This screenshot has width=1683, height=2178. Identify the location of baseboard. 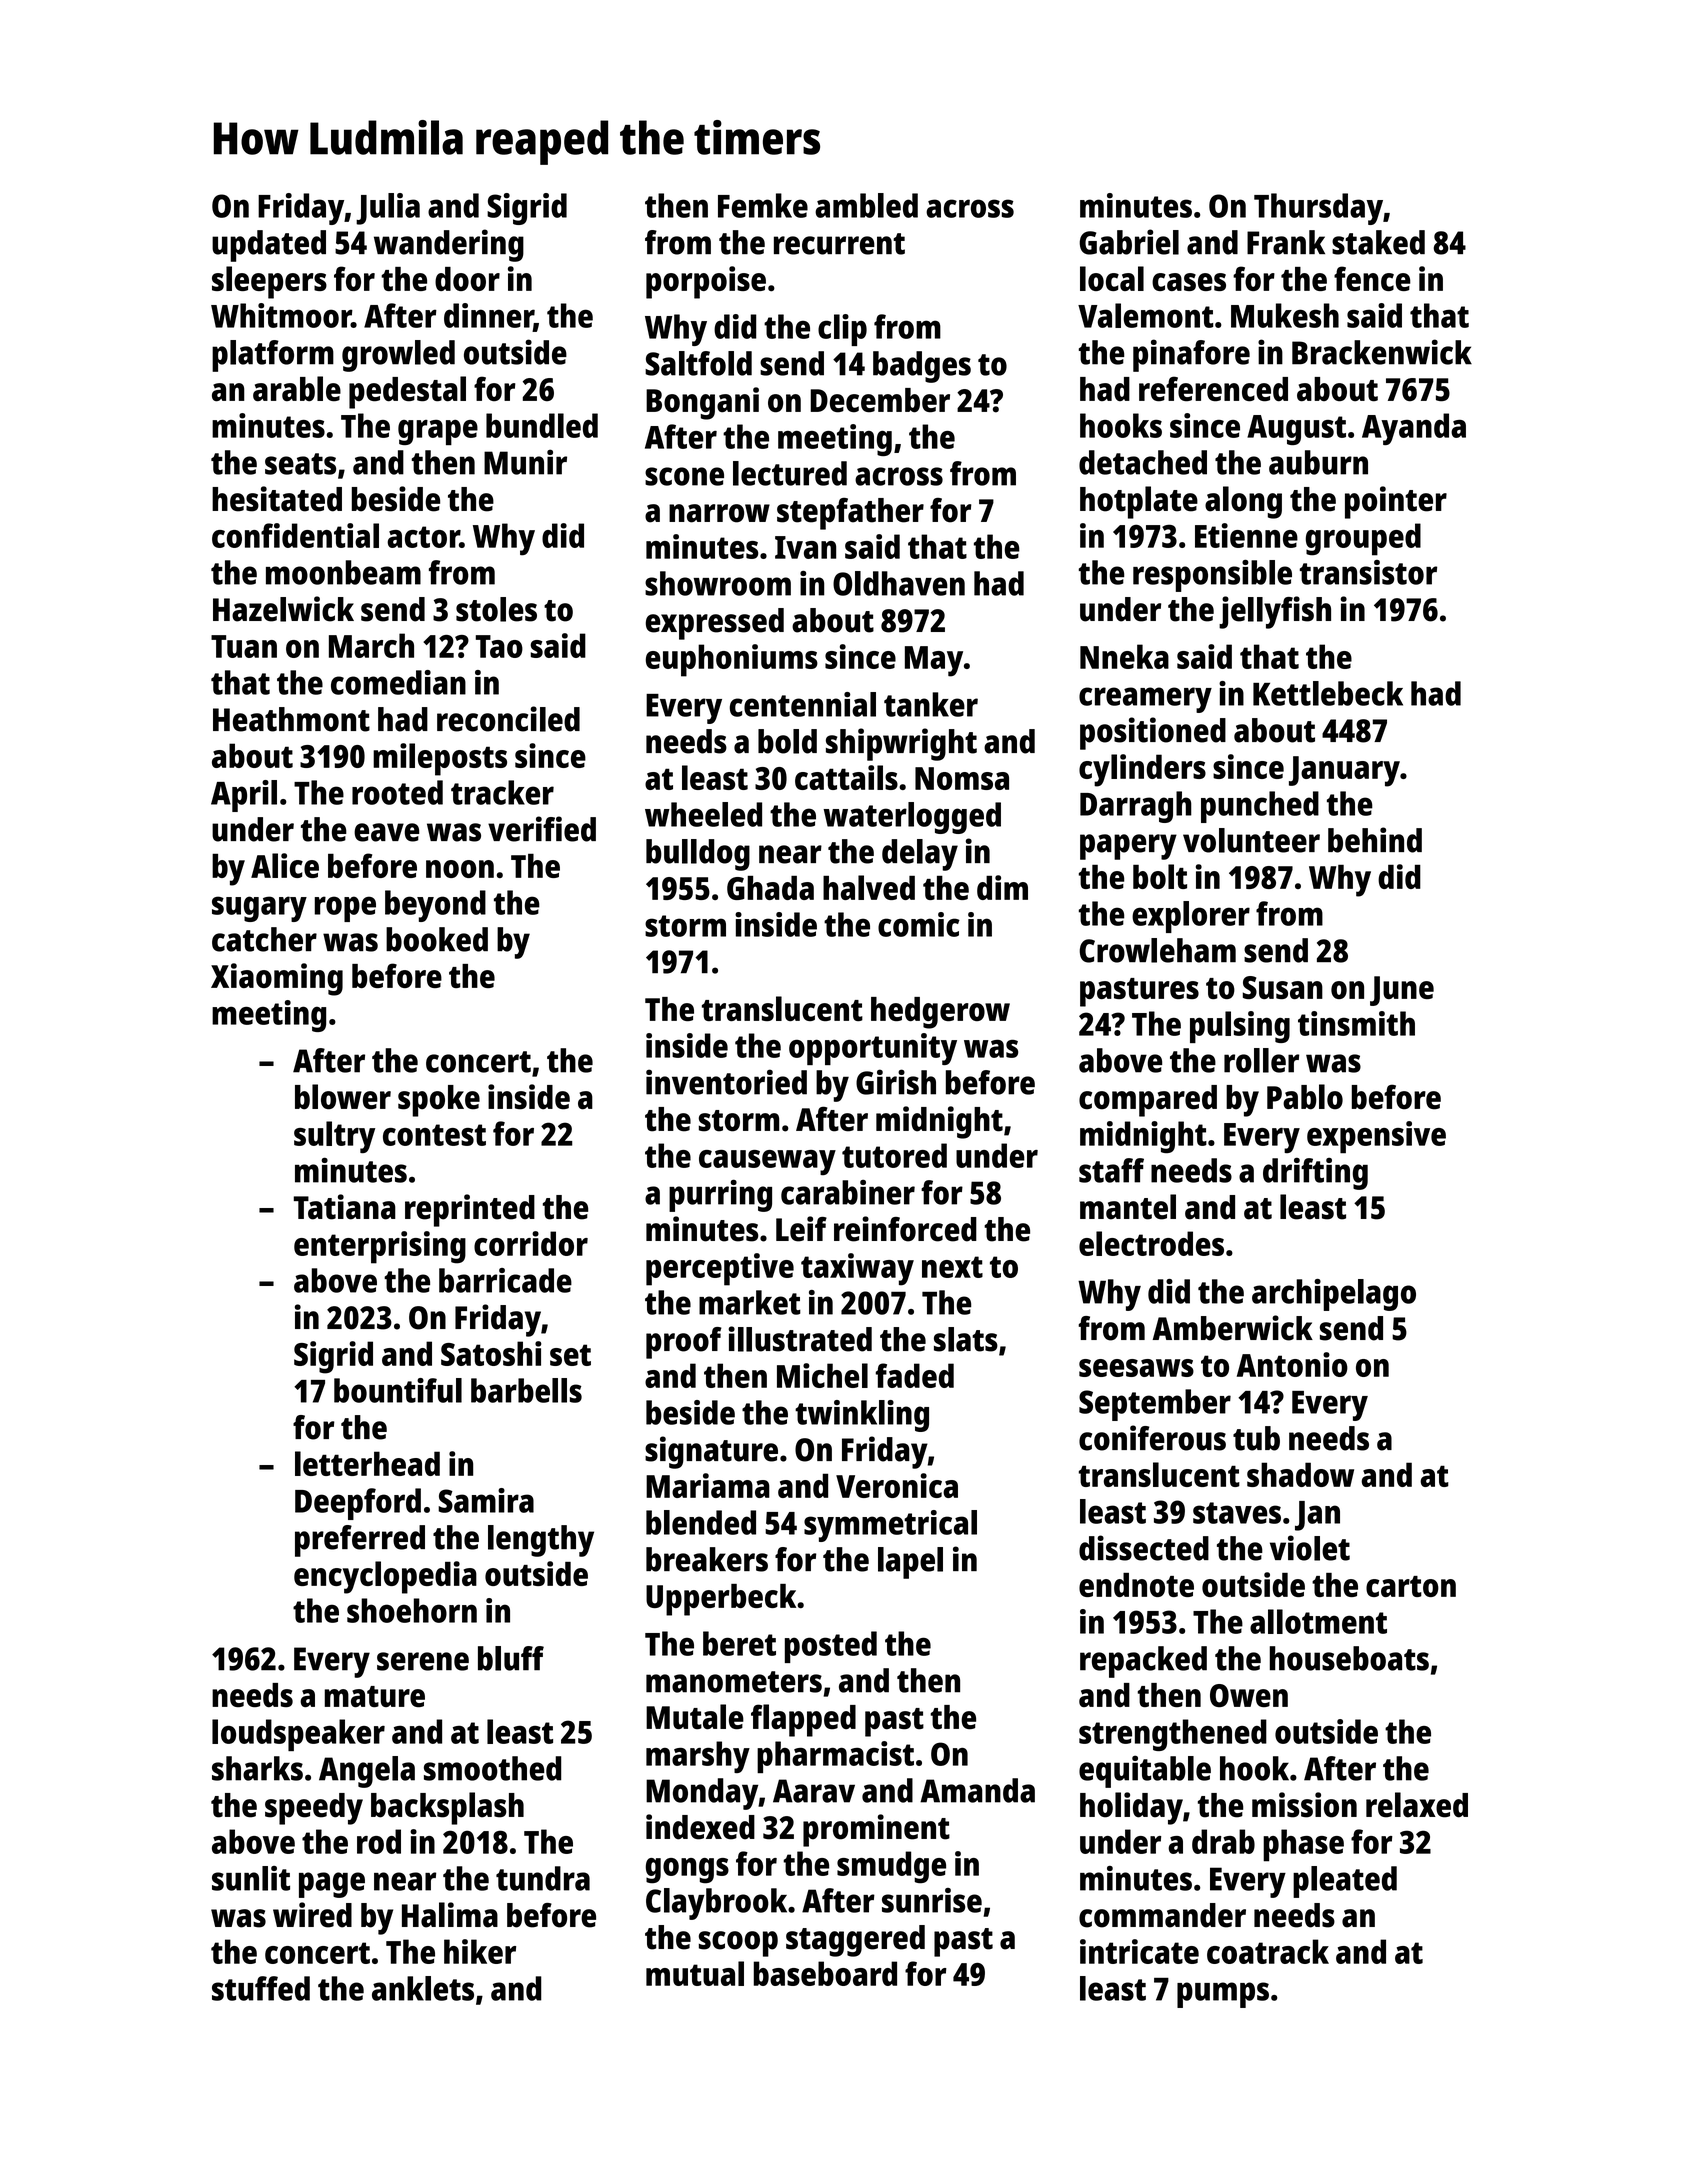
(825, 1973).
